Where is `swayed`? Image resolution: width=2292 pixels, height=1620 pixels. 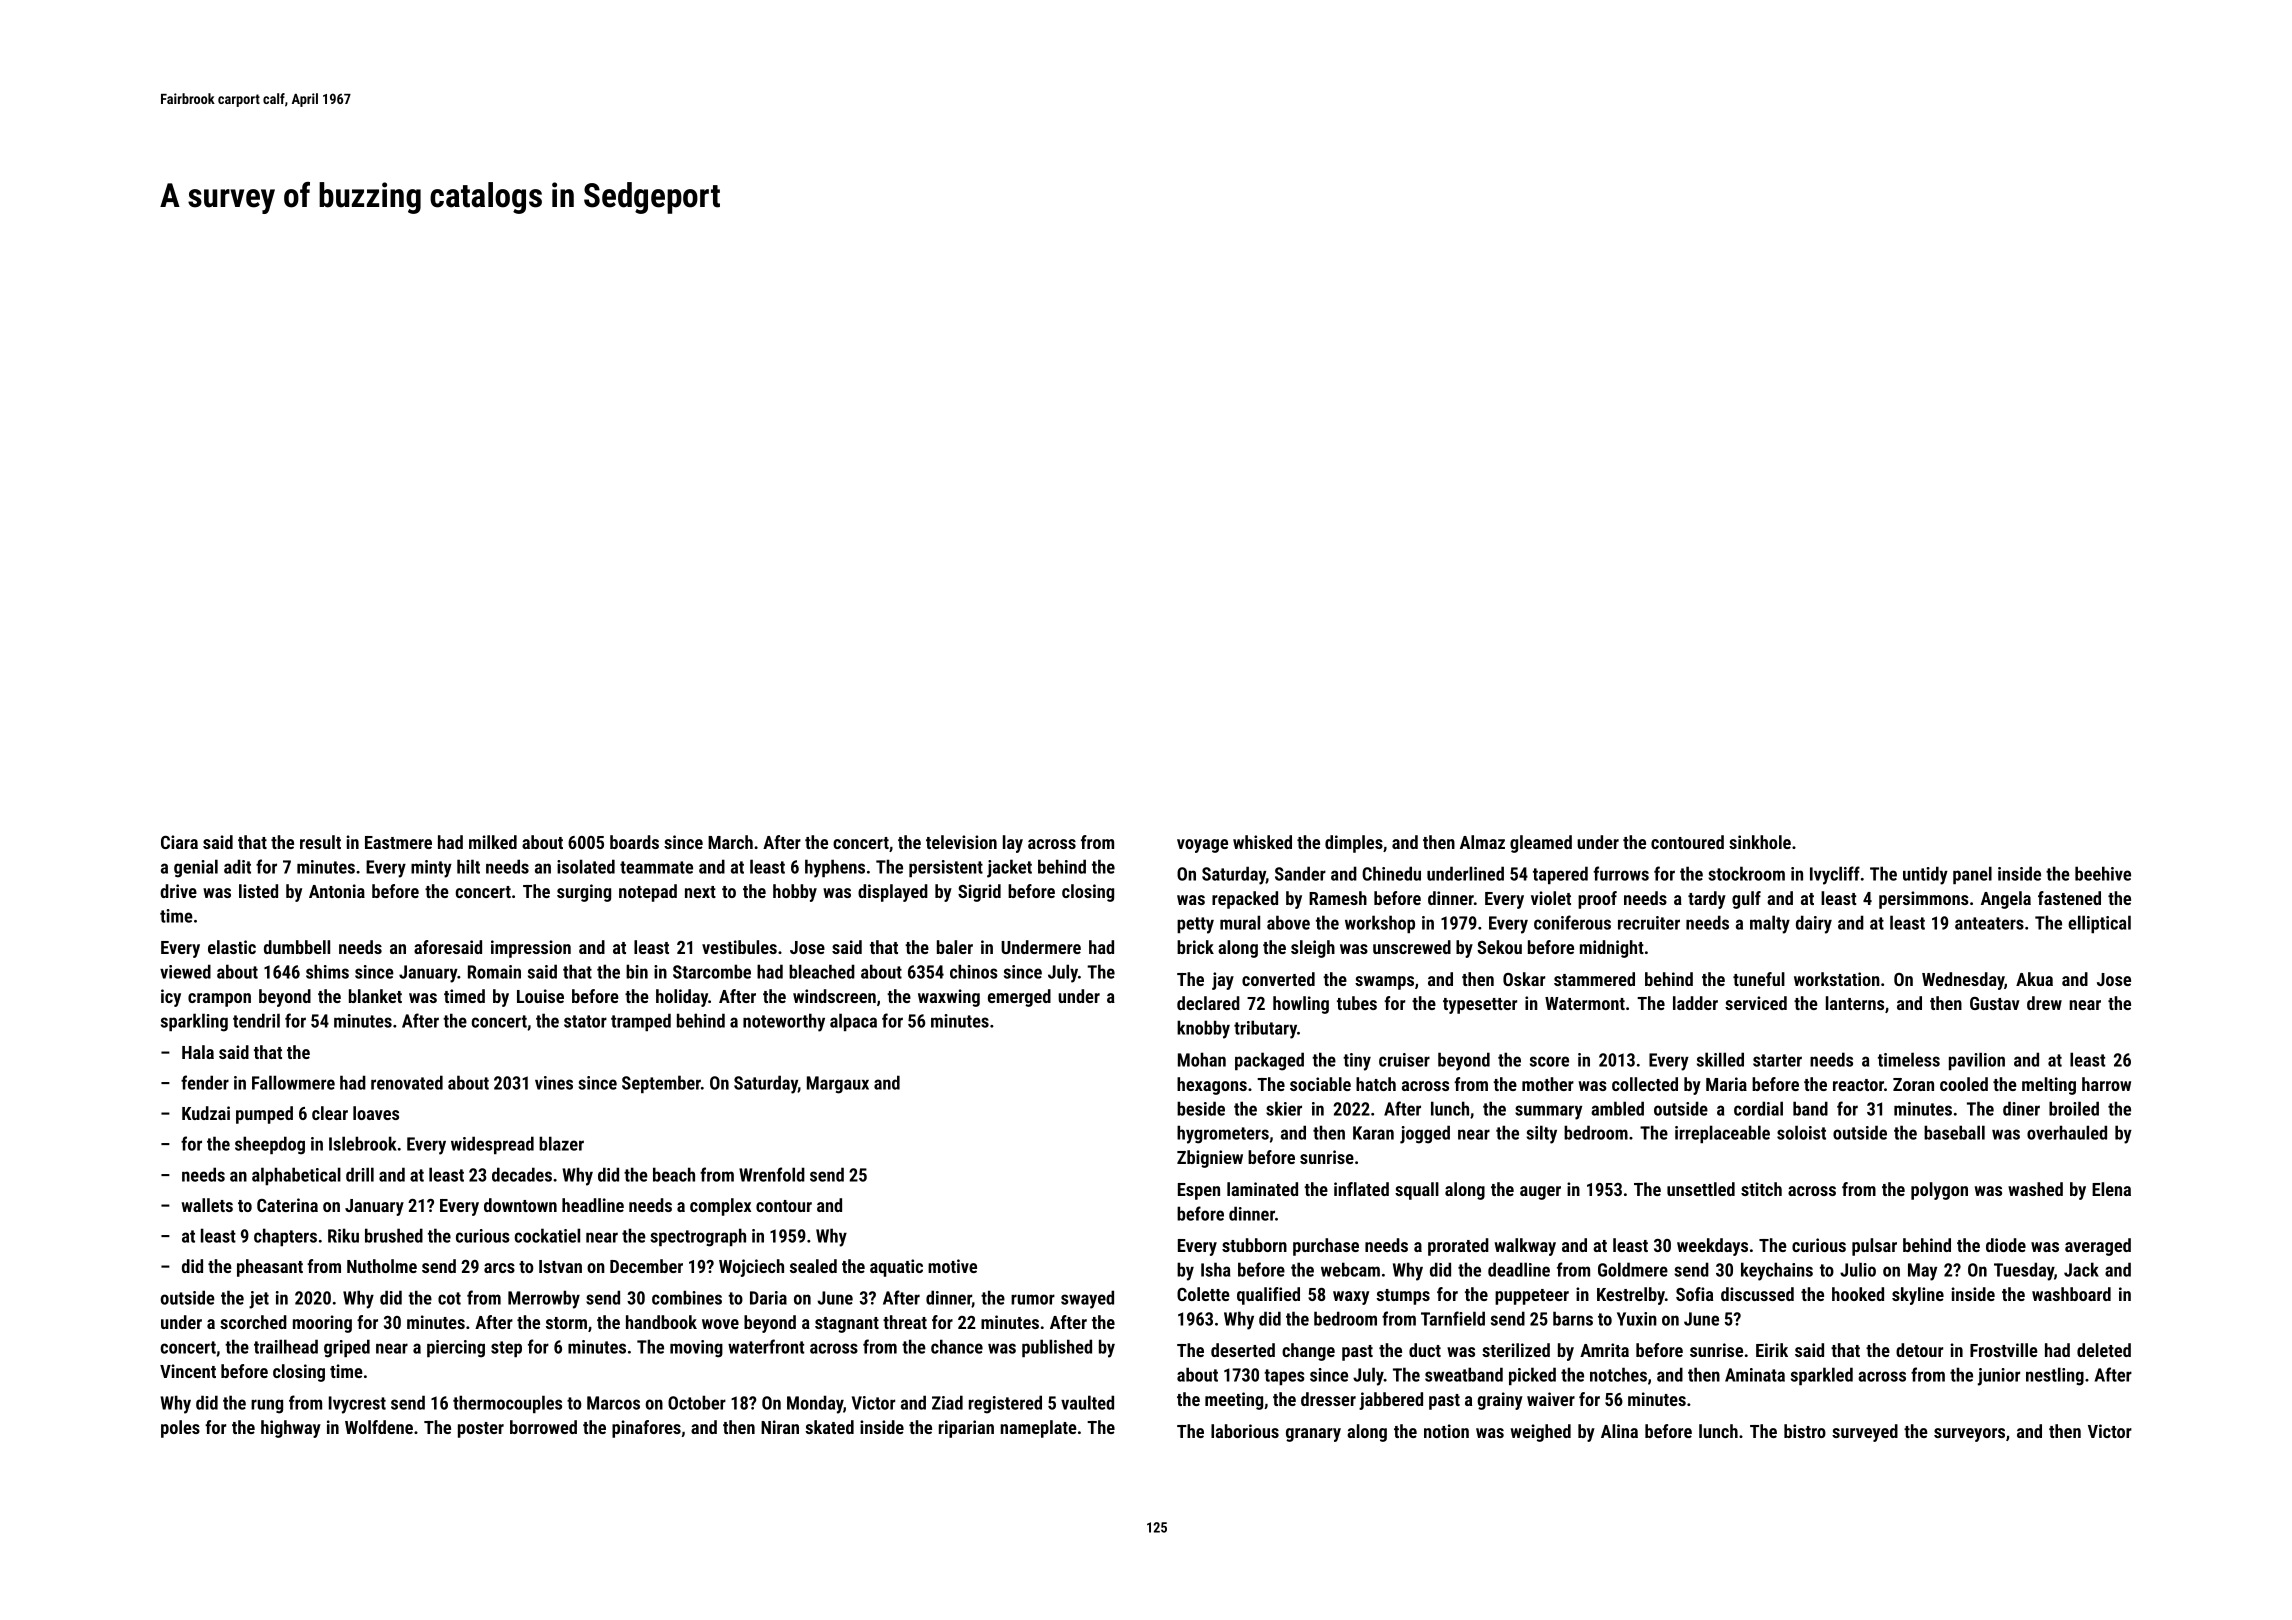
swayed is located at coordinates (1087, 1299).
